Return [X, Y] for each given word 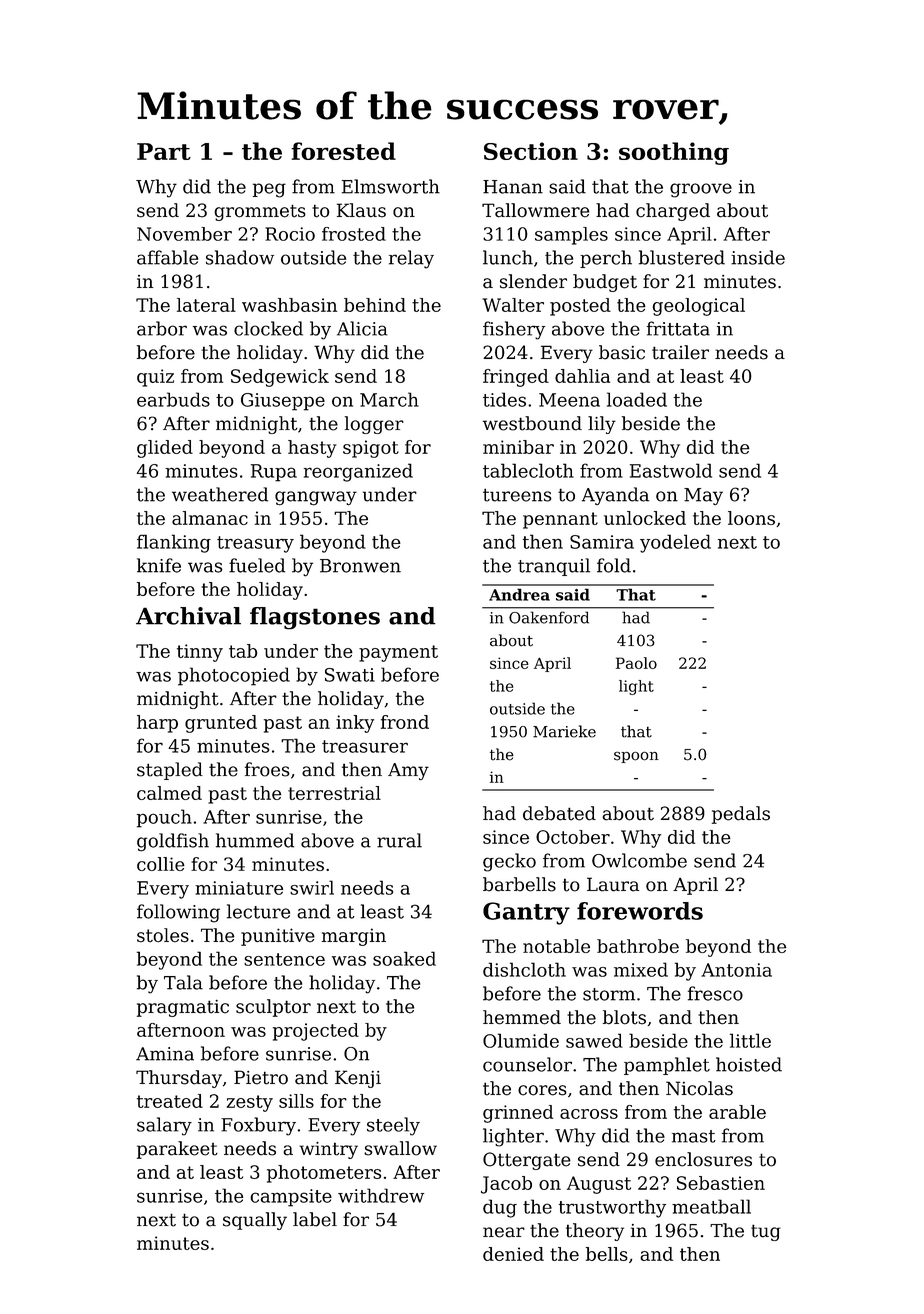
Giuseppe [283, 402]
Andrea [519, 594]
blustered [682, 257]
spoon [636, 757]
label [315, 1219]
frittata [678, 328]
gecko [509, 862]
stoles [163, 935]
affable [167, 257]
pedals [741, 815]
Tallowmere [536, 210]
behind [375, 305]
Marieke [564, 731]
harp [157, 724]
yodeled [675, 543]
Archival [188, 616]
